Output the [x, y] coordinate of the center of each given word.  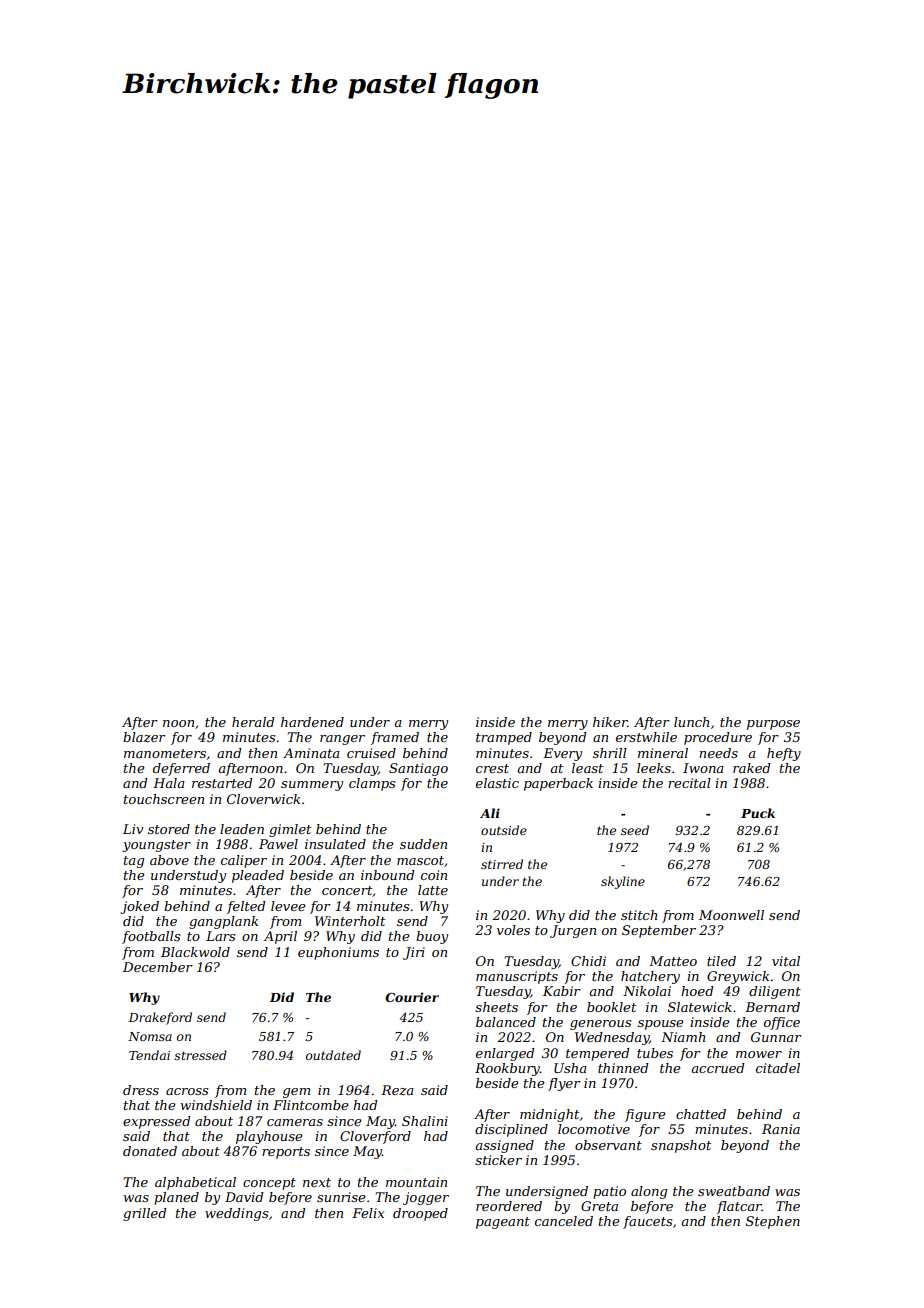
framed [395, 738]
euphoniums [338, 953]
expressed [156, 1122]
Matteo [673, 961]
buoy [432, 937]
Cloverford [375, 1137]
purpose [773, 725]
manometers [165, 753]
